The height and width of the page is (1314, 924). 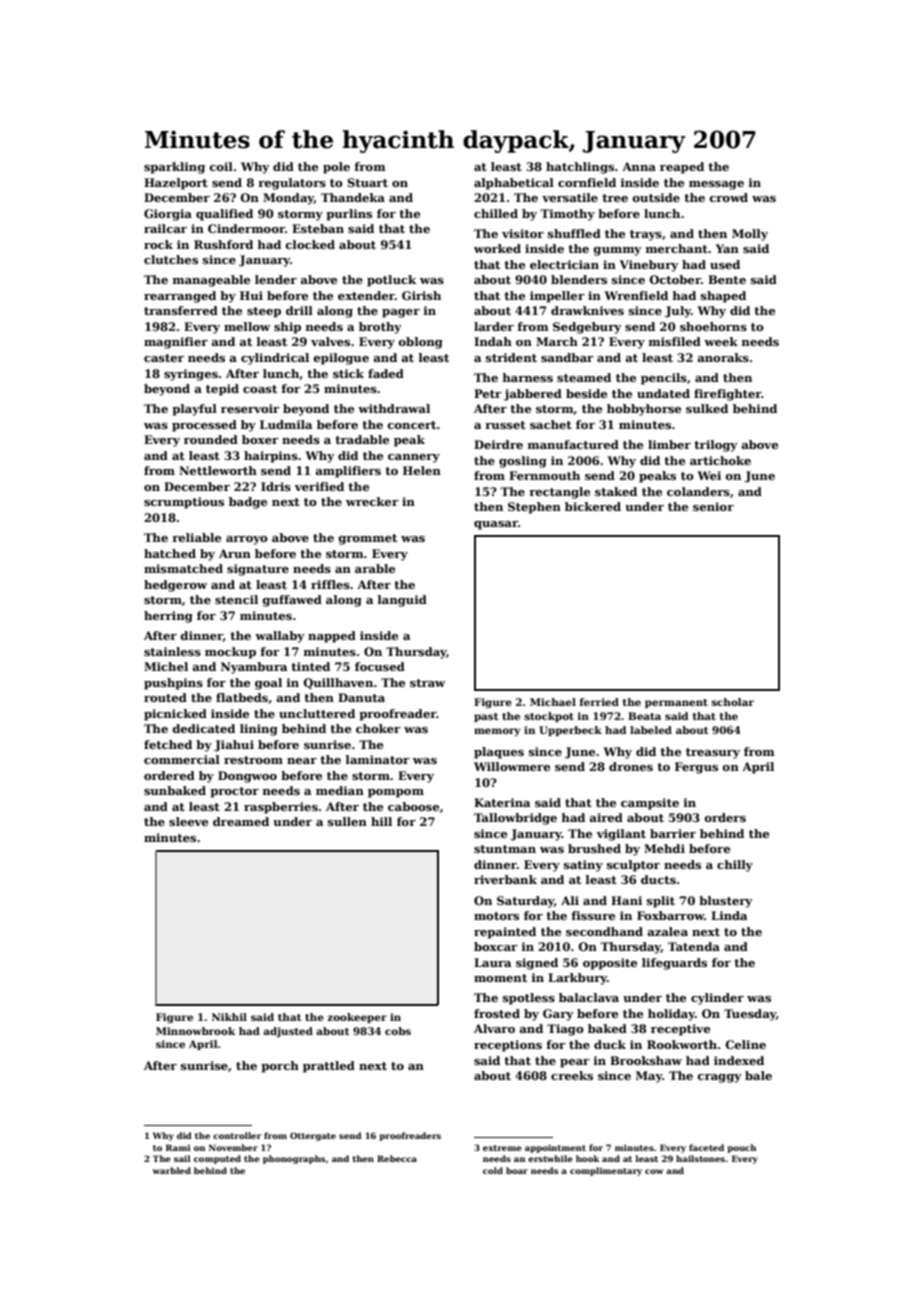 What do you see at coordinates (174, 168) in the page?
I see `sparkling` at bounding box center [174, 168].
